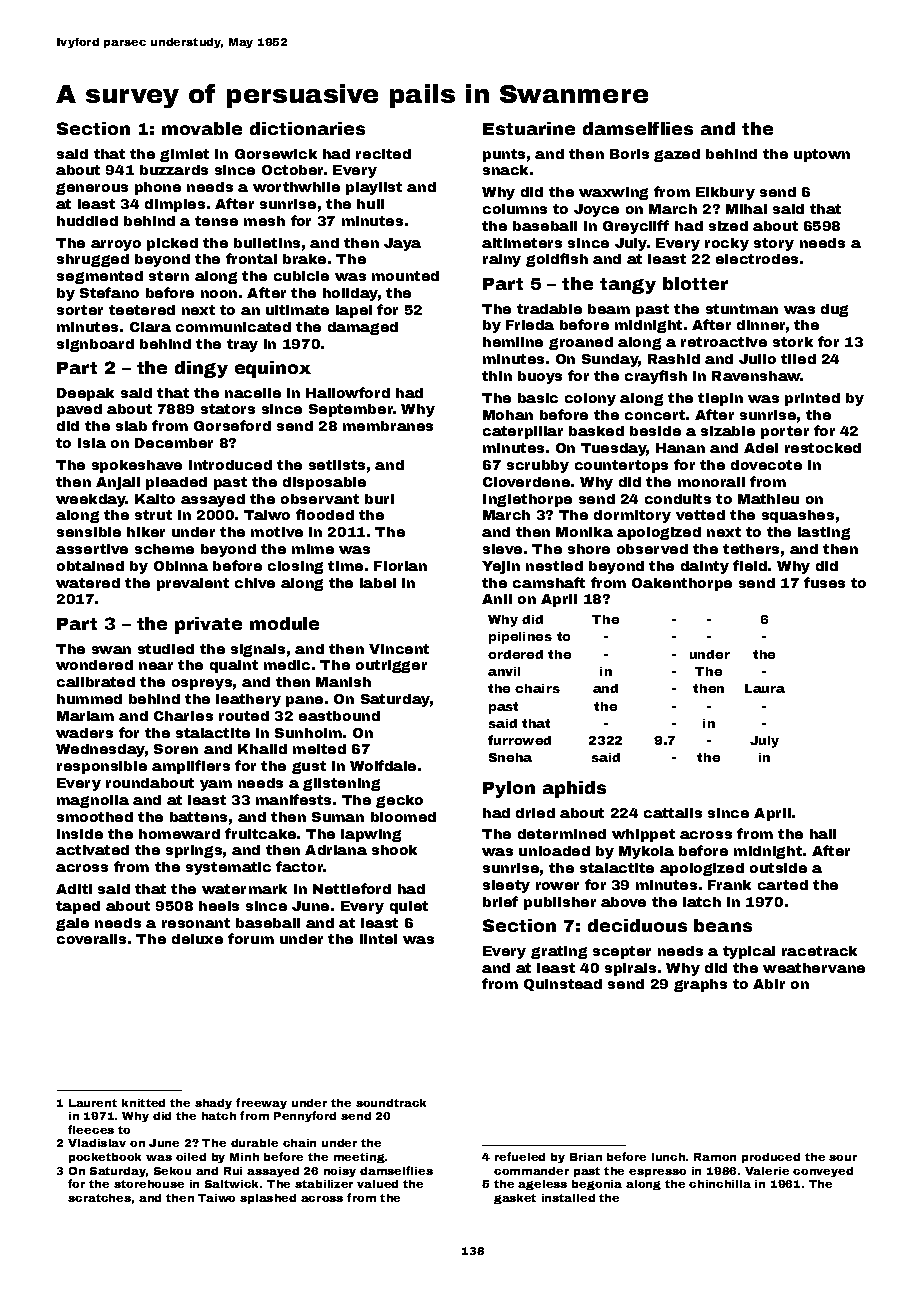 This image has height=1308, width=924. Describe the element at coordinates (202, 128) in the image. I see `movable` at that location.
